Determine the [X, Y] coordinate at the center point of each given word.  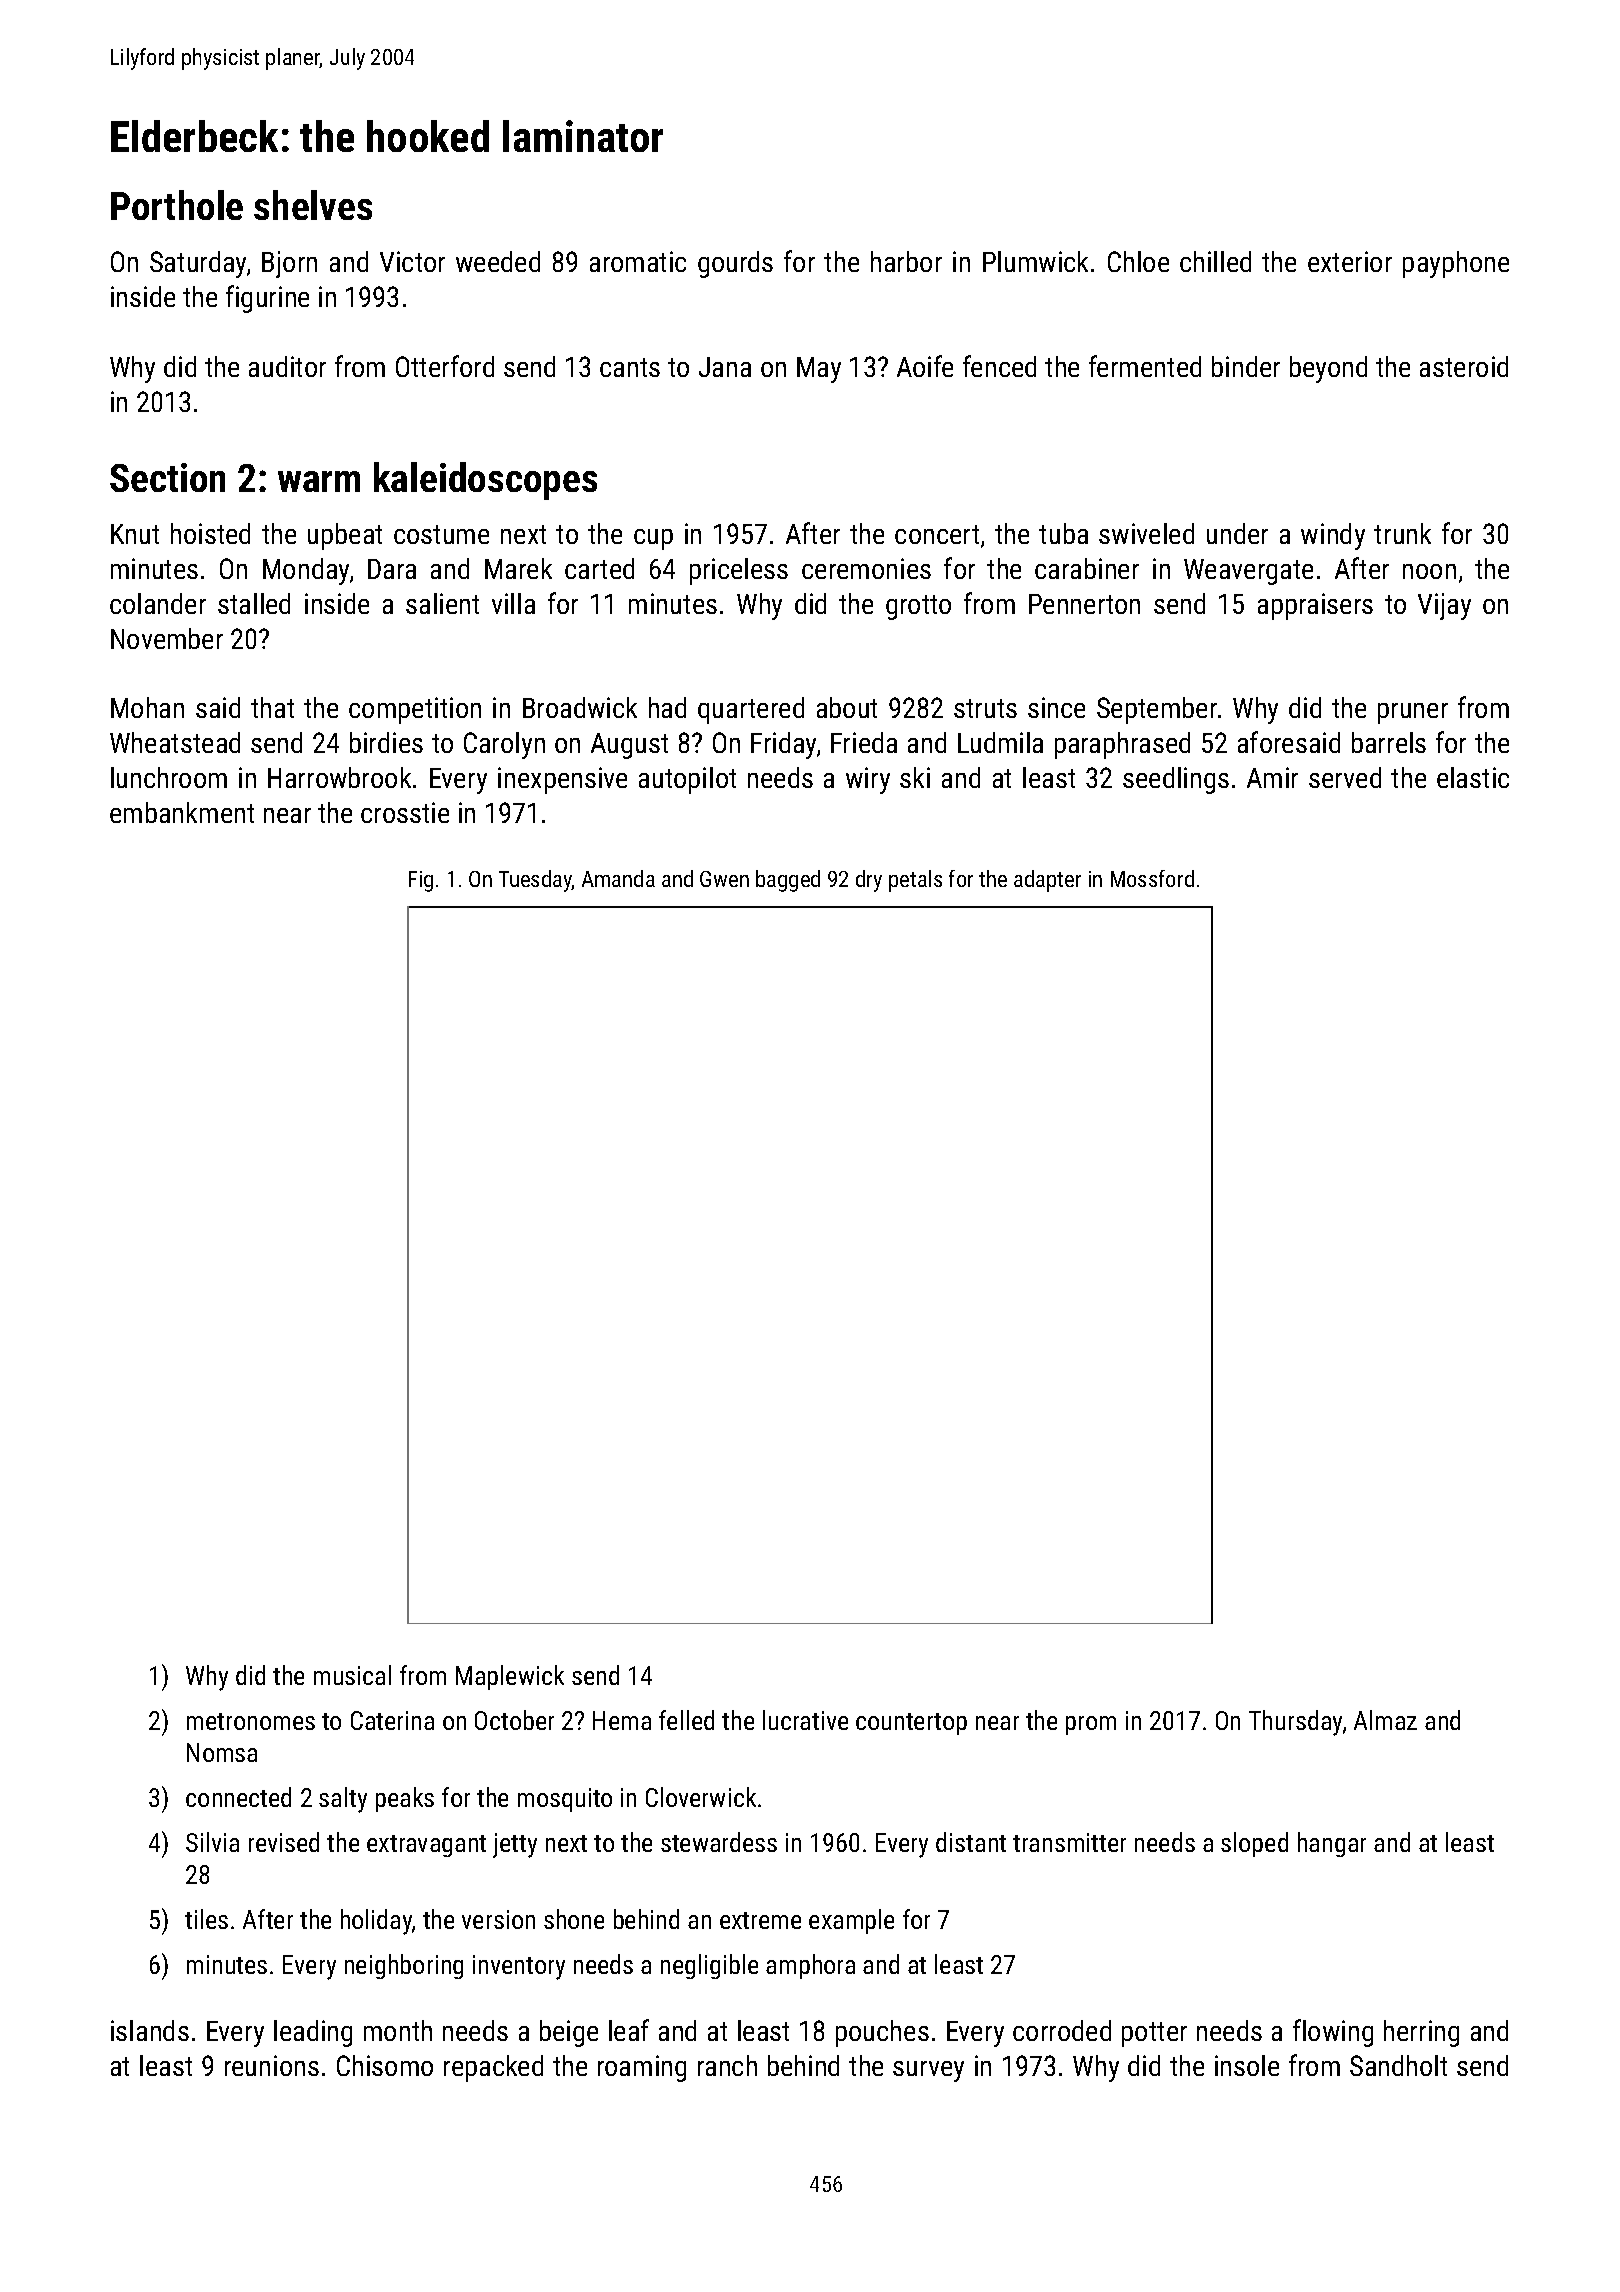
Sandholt [1398, 2065]
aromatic [638, 261]
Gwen [724, 879]
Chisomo [385, 2065]
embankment [182, 812]
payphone [1456, 264]
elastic [1473, 777]
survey [928, 2071]
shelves [313, 205]
